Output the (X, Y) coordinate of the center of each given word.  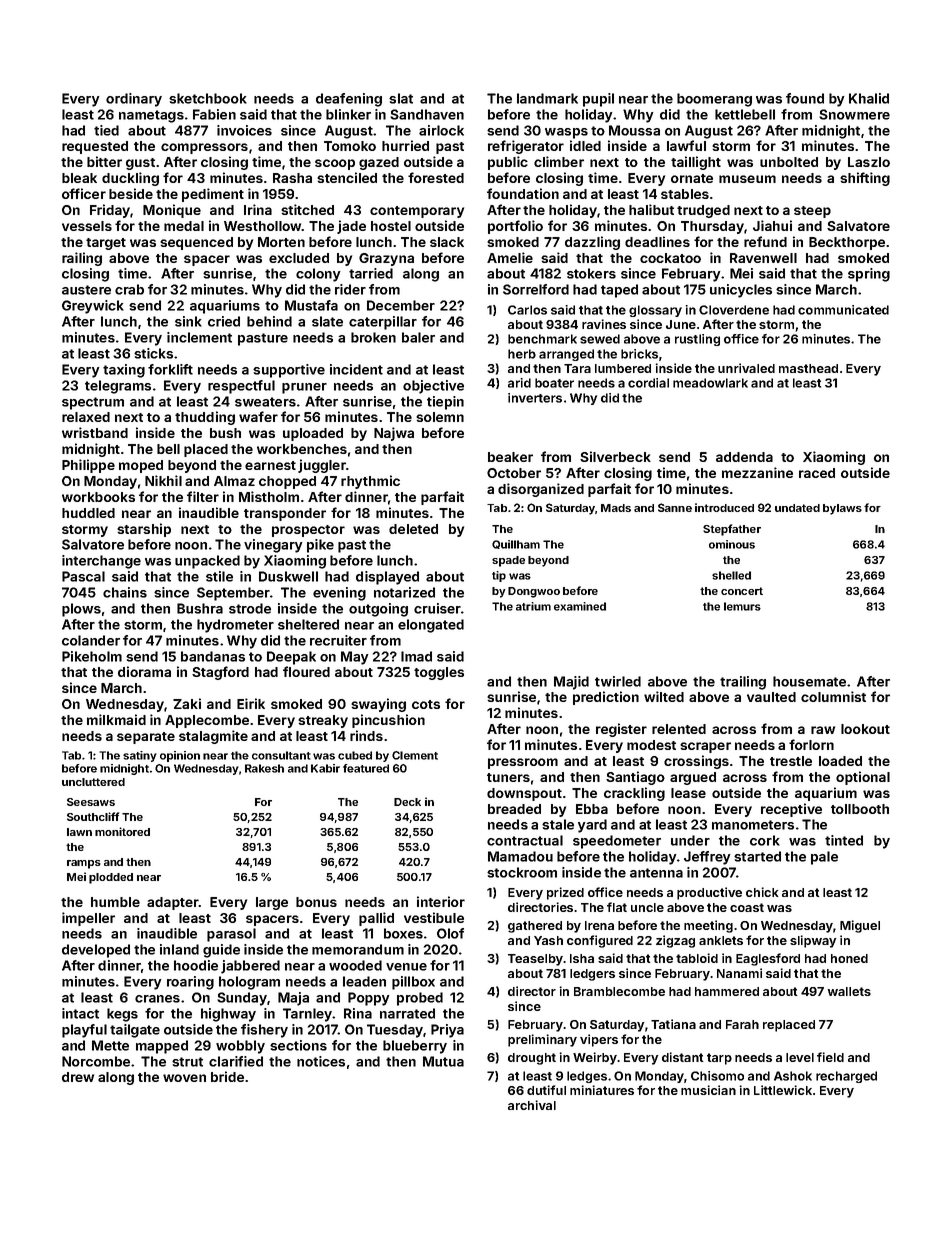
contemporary (417, 212)
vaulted (771, 697)
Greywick (93, 307)
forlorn (811, 744)
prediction (606, 698)
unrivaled (746, 368)
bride (227, 1076)
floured (306, 671)
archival (532, 1105)
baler (418, 337)
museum (747, 179)
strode (250, 608)
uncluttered (93, 782)
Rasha (292, 178)
